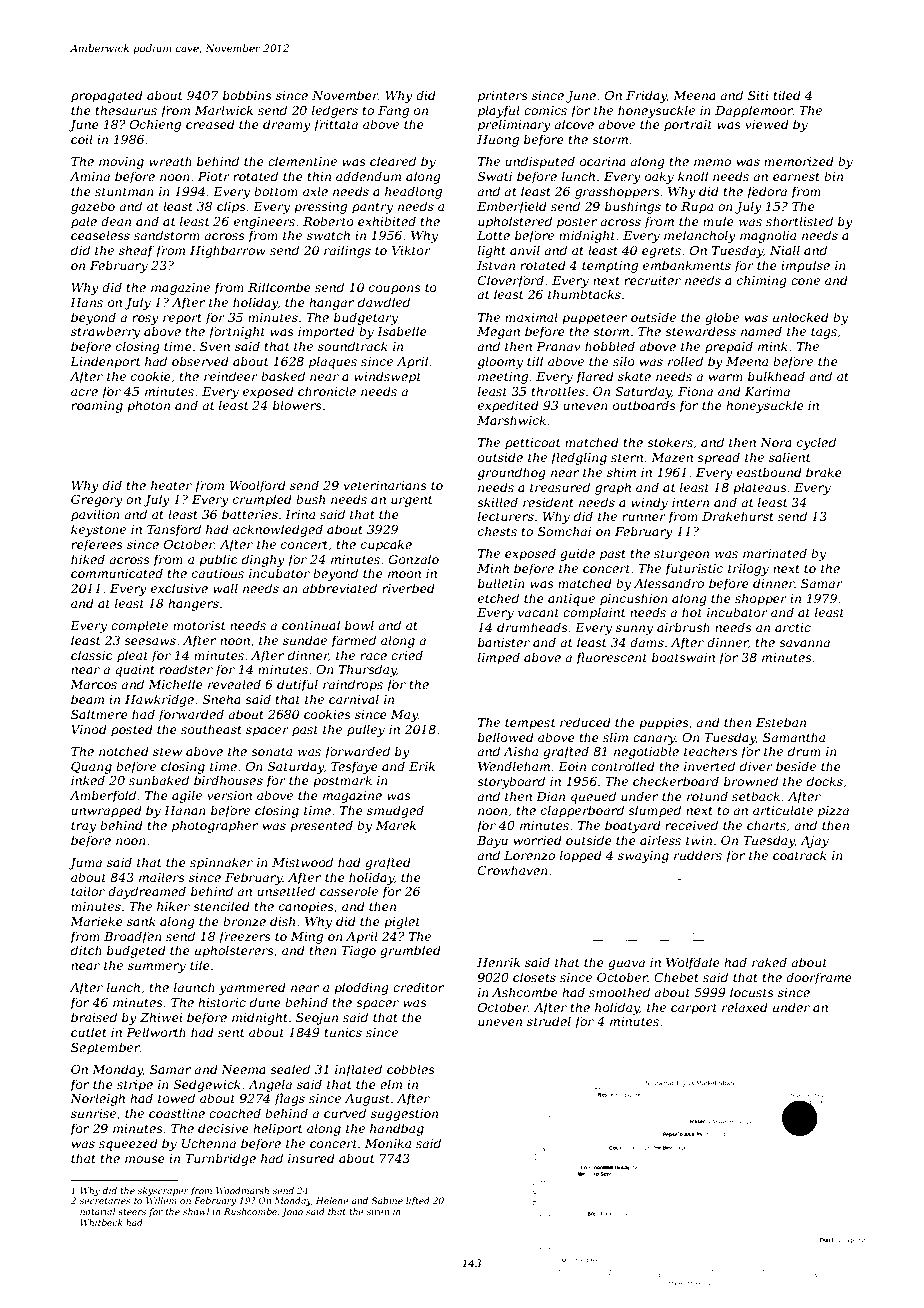  What do you see at coordinates (758, 95) in the image?
I see `Siti` at bounding box center [758, 95].
